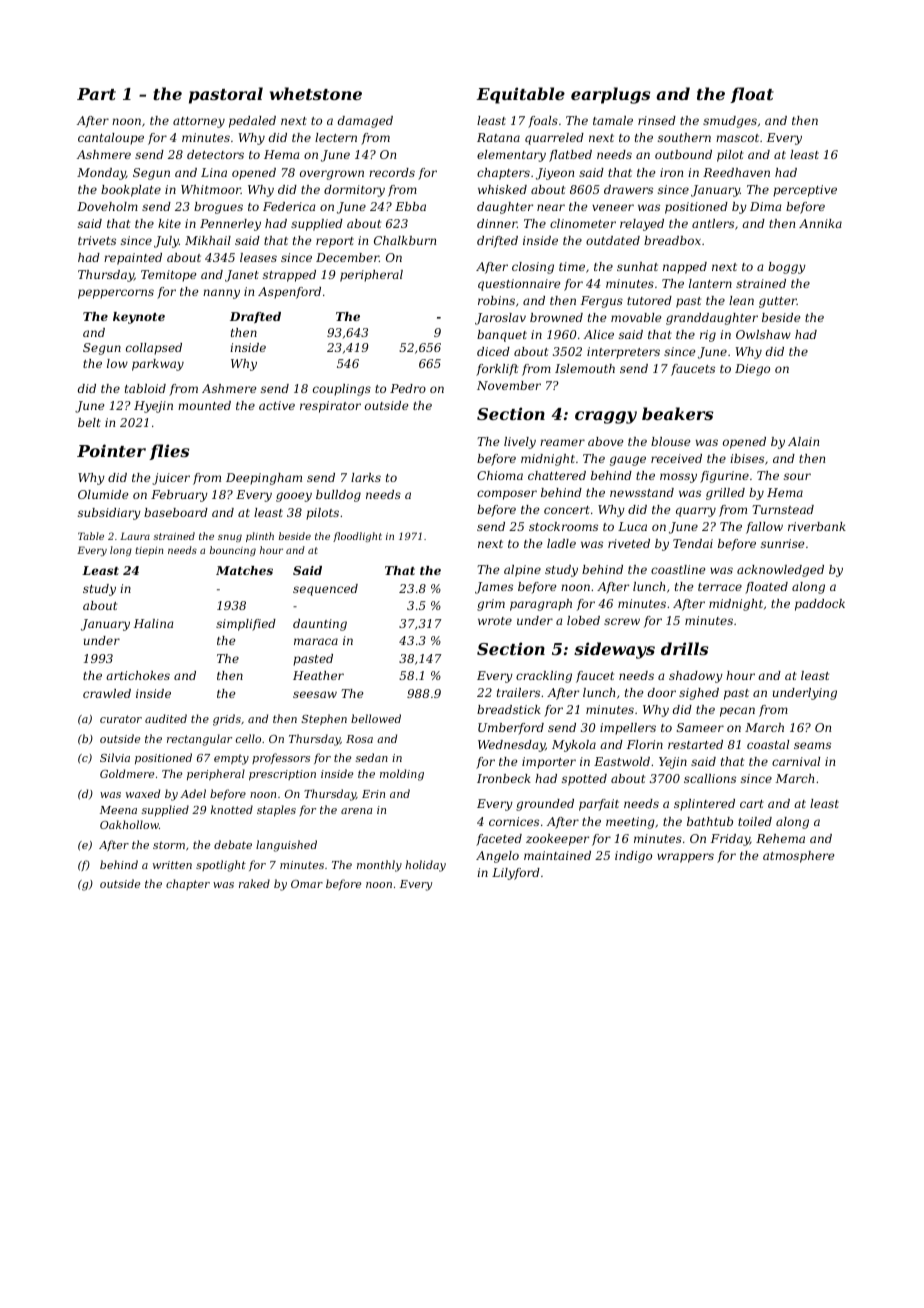  I want to click on browned, so click(556, 317).
